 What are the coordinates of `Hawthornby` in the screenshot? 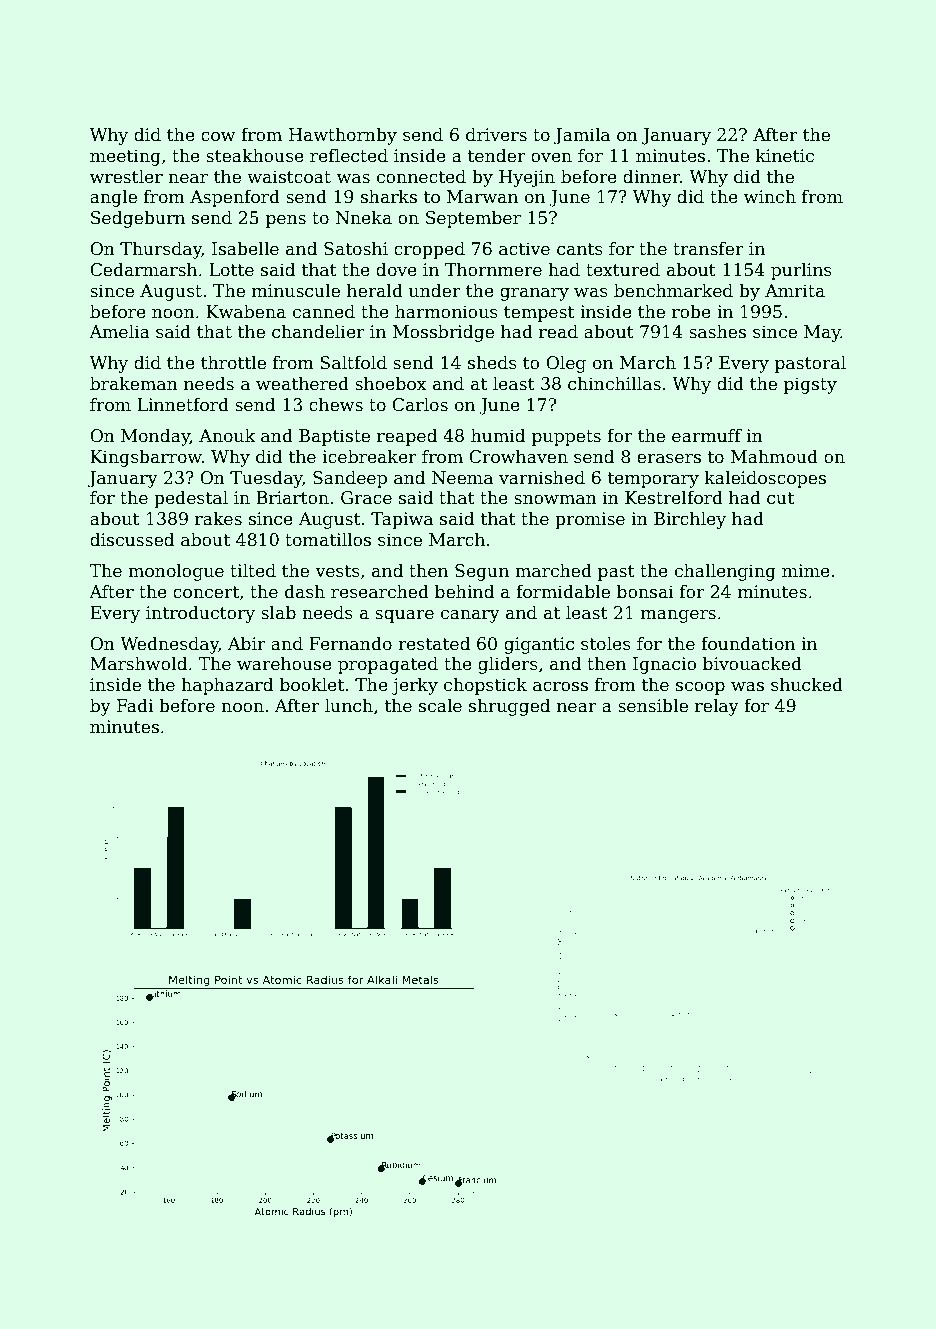 It's located at (343, 136).
